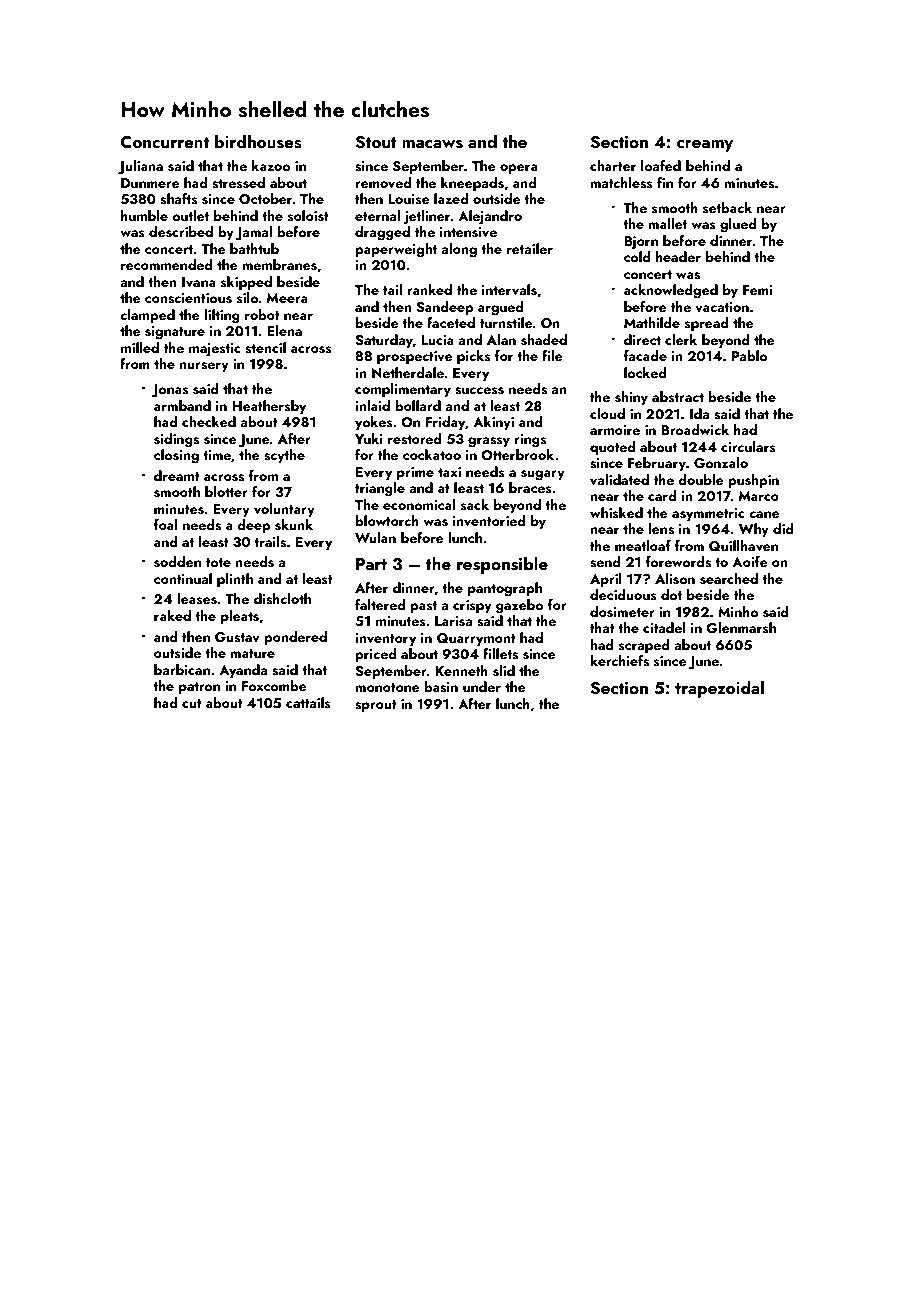  I want to click on birdhouses, so click(258, 141).
